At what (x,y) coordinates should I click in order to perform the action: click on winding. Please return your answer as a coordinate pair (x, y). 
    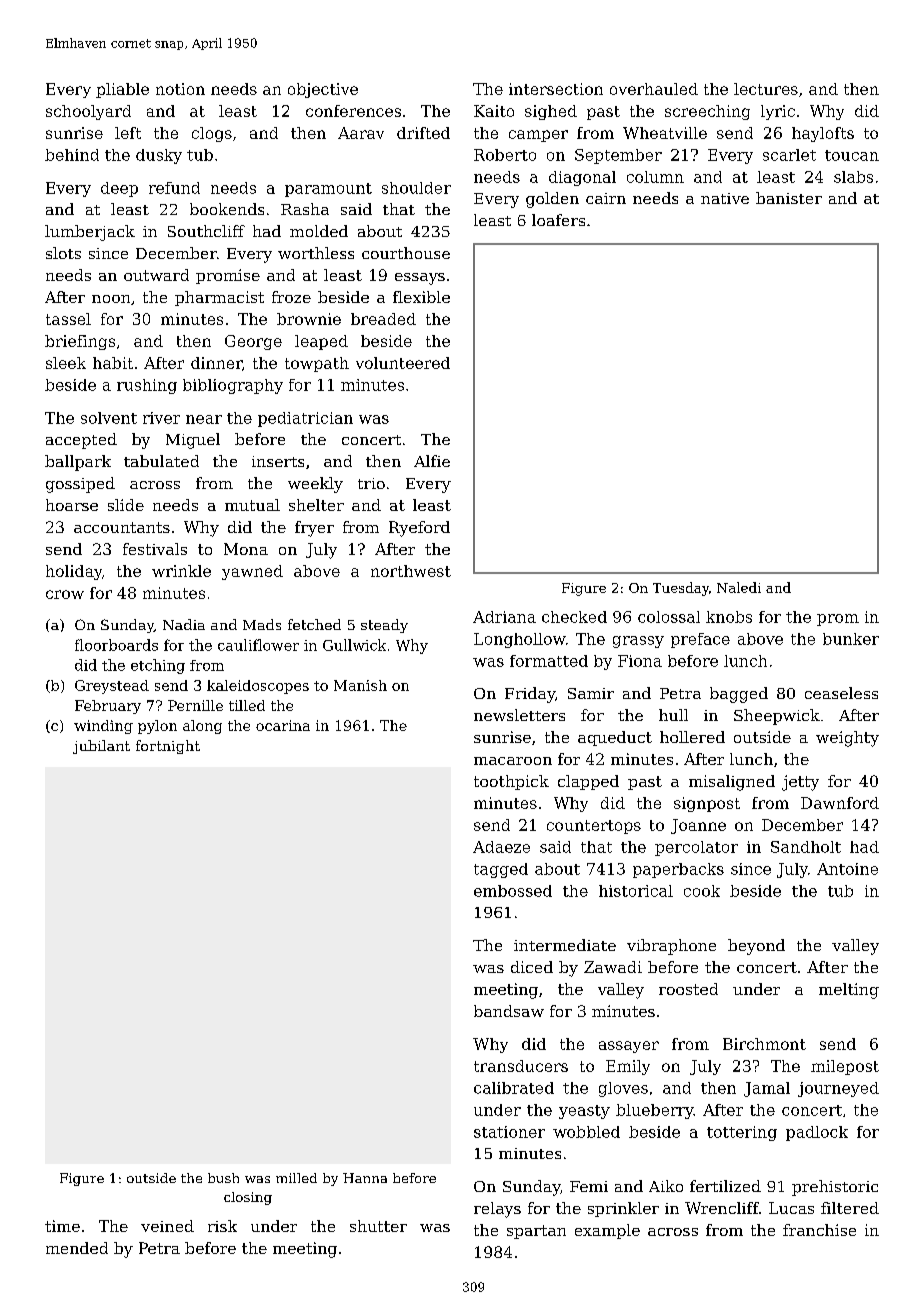
    Looking at the image, I should click on (103, 727).
